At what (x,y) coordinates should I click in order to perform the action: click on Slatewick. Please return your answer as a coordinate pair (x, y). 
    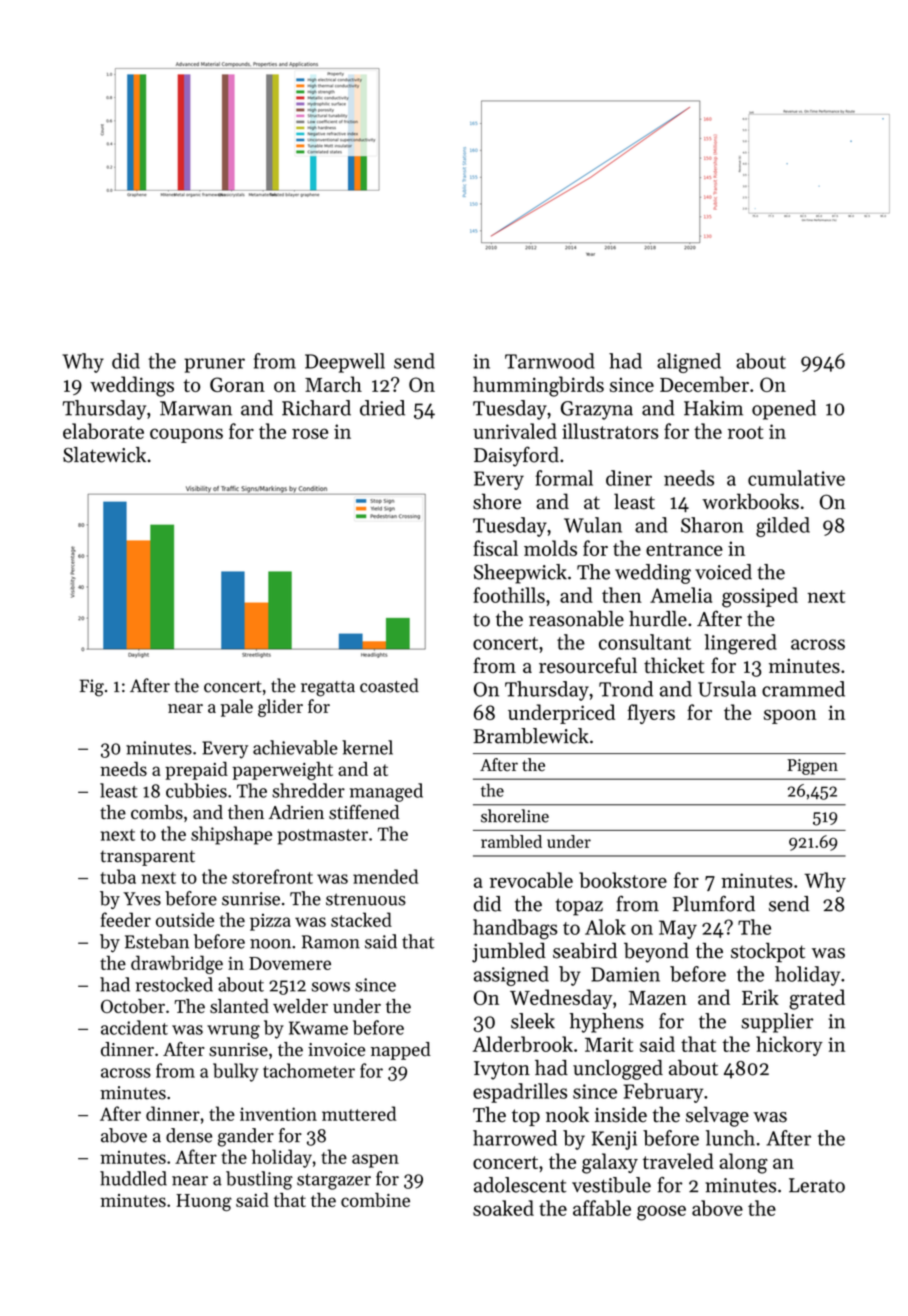
    Looking at the image, I should click on (104, 455).
